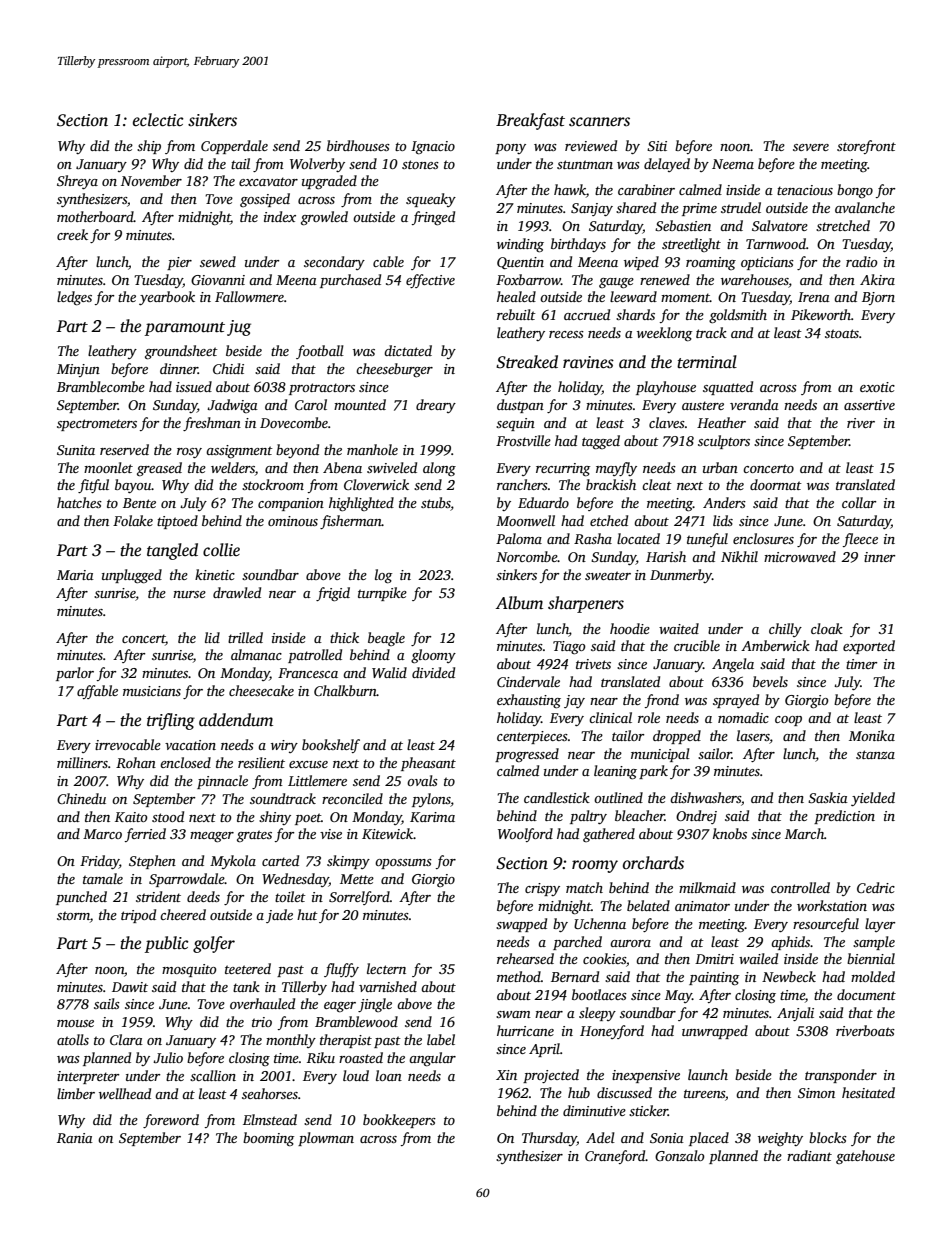  What do you see at coordinates (667, 165) in the screenshot?
I see `delayed` at bounding box center [667, 165].
